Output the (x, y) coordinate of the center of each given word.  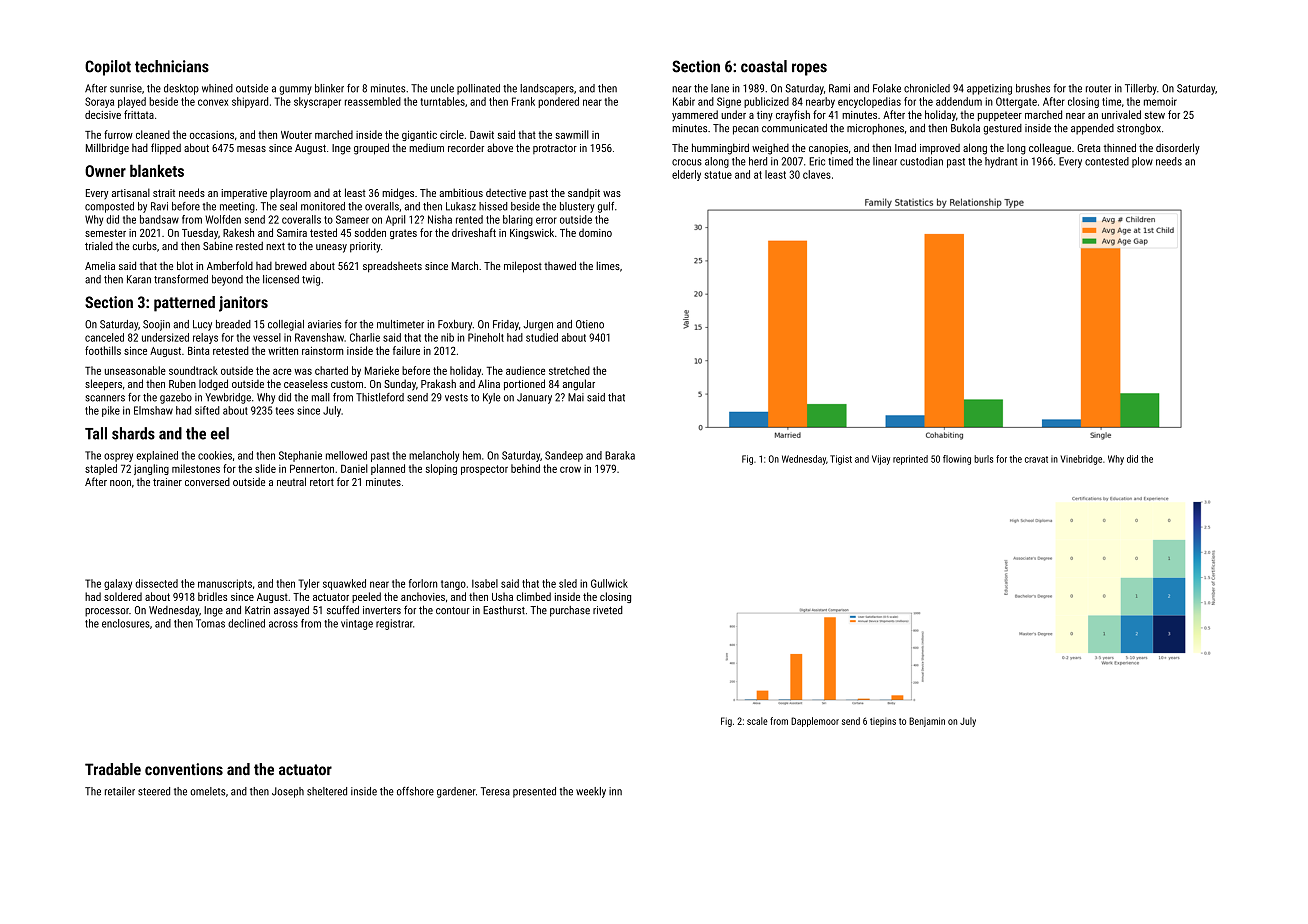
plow (1142, 162)
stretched (569, 370)
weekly (591, 792)
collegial (286, 325)
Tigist (841, 460)
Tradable (113, 769)
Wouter (296, 135)
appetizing (989, 89)
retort (322, 482)
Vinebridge (1081, 460)
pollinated (478, 89)
